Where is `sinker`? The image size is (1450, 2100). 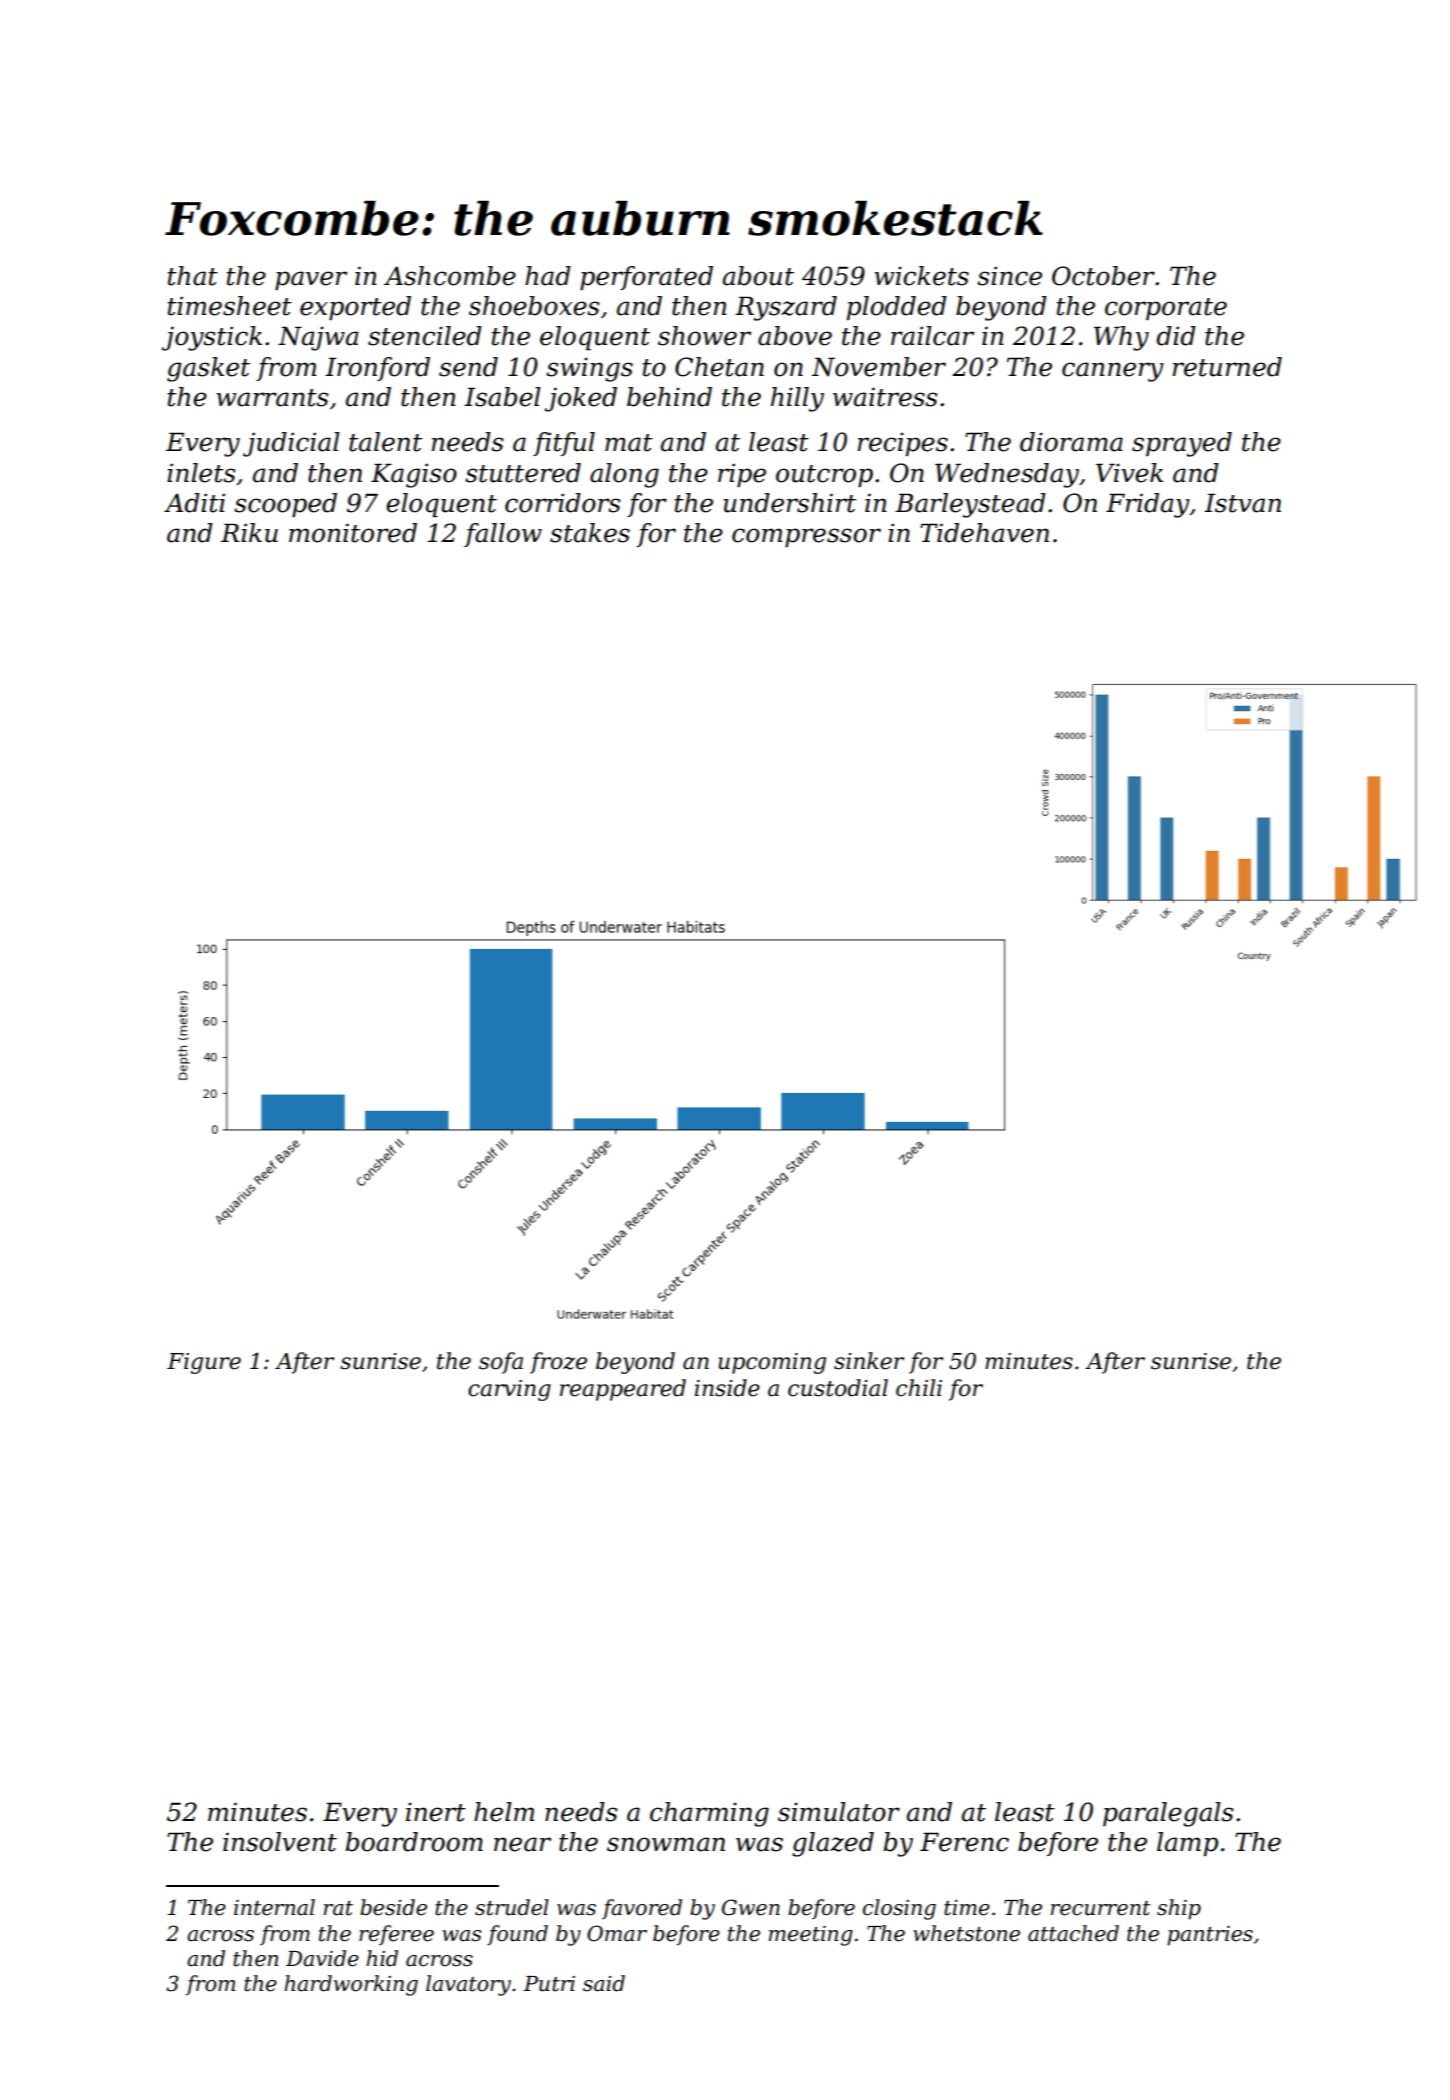 sinker is located at coordinates (869, 1361).
